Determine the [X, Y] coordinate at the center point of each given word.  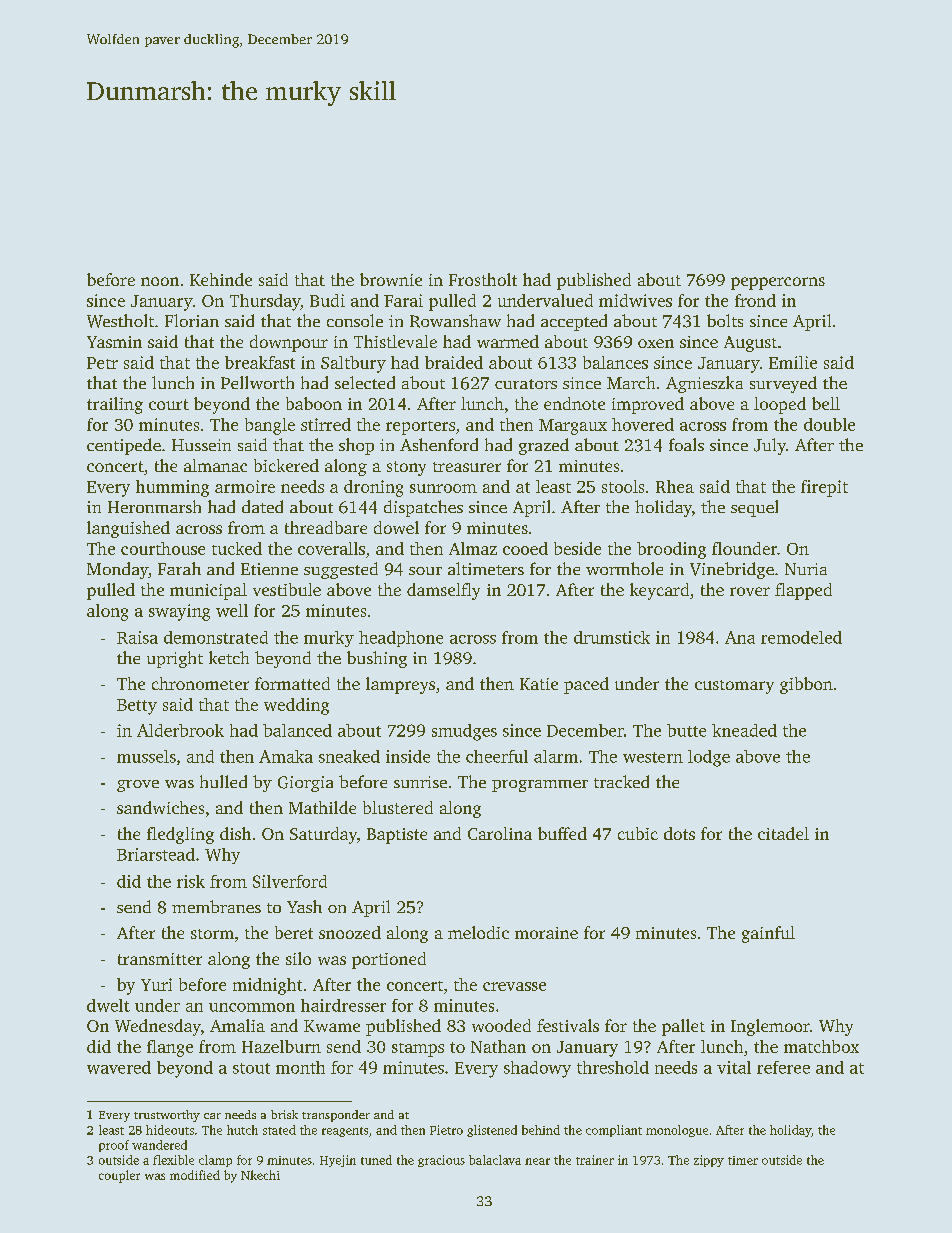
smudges [464, 732]
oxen [656, 343]
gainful [768, 934]
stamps [418, 1050]
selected [365, 382]
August [750, 344]
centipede [124, 446]
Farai [403, 300]
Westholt [120, 321]
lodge [709, 758]
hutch [242, 1130]
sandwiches [160, 807]
